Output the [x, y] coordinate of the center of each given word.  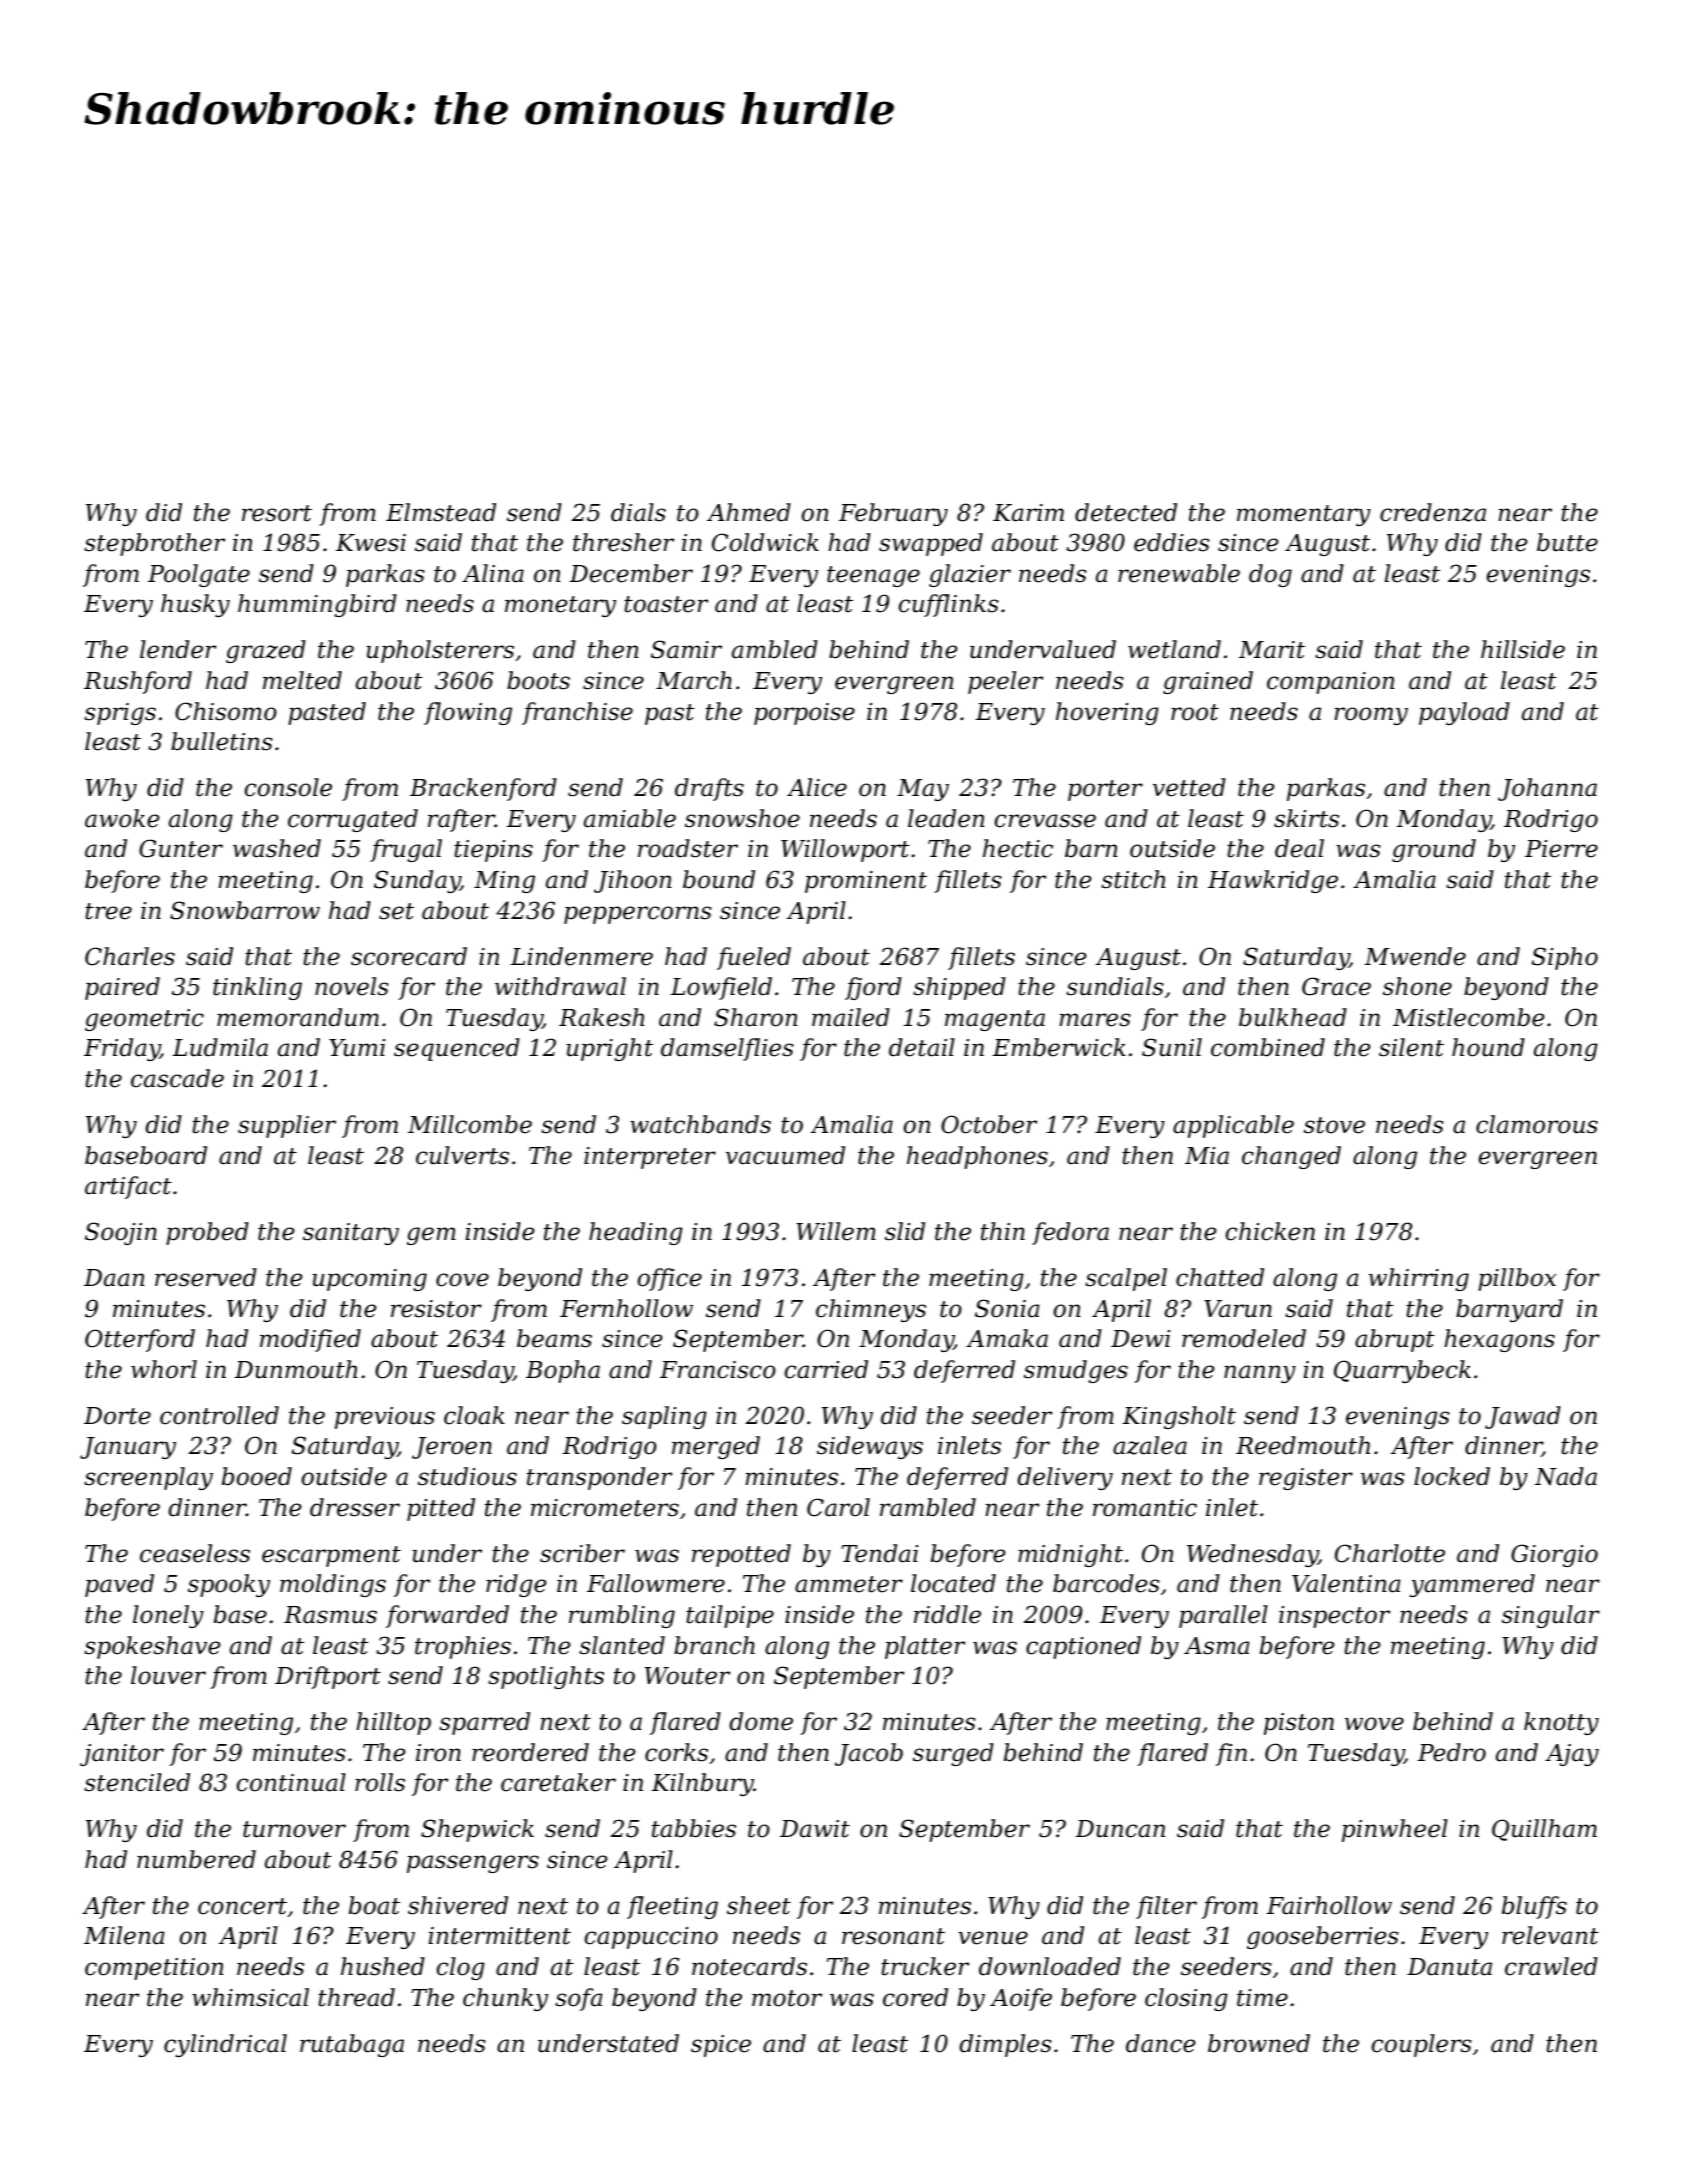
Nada [1566, 1476]
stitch [1133, 879]
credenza [1433, 512]
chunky [505, 1999]
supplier [287, 1126]
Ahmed [749, 512]
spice [721, 2046]
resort [277, 513]
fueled [754, 958]
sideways [870, 1447]
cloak [474, 1415]
